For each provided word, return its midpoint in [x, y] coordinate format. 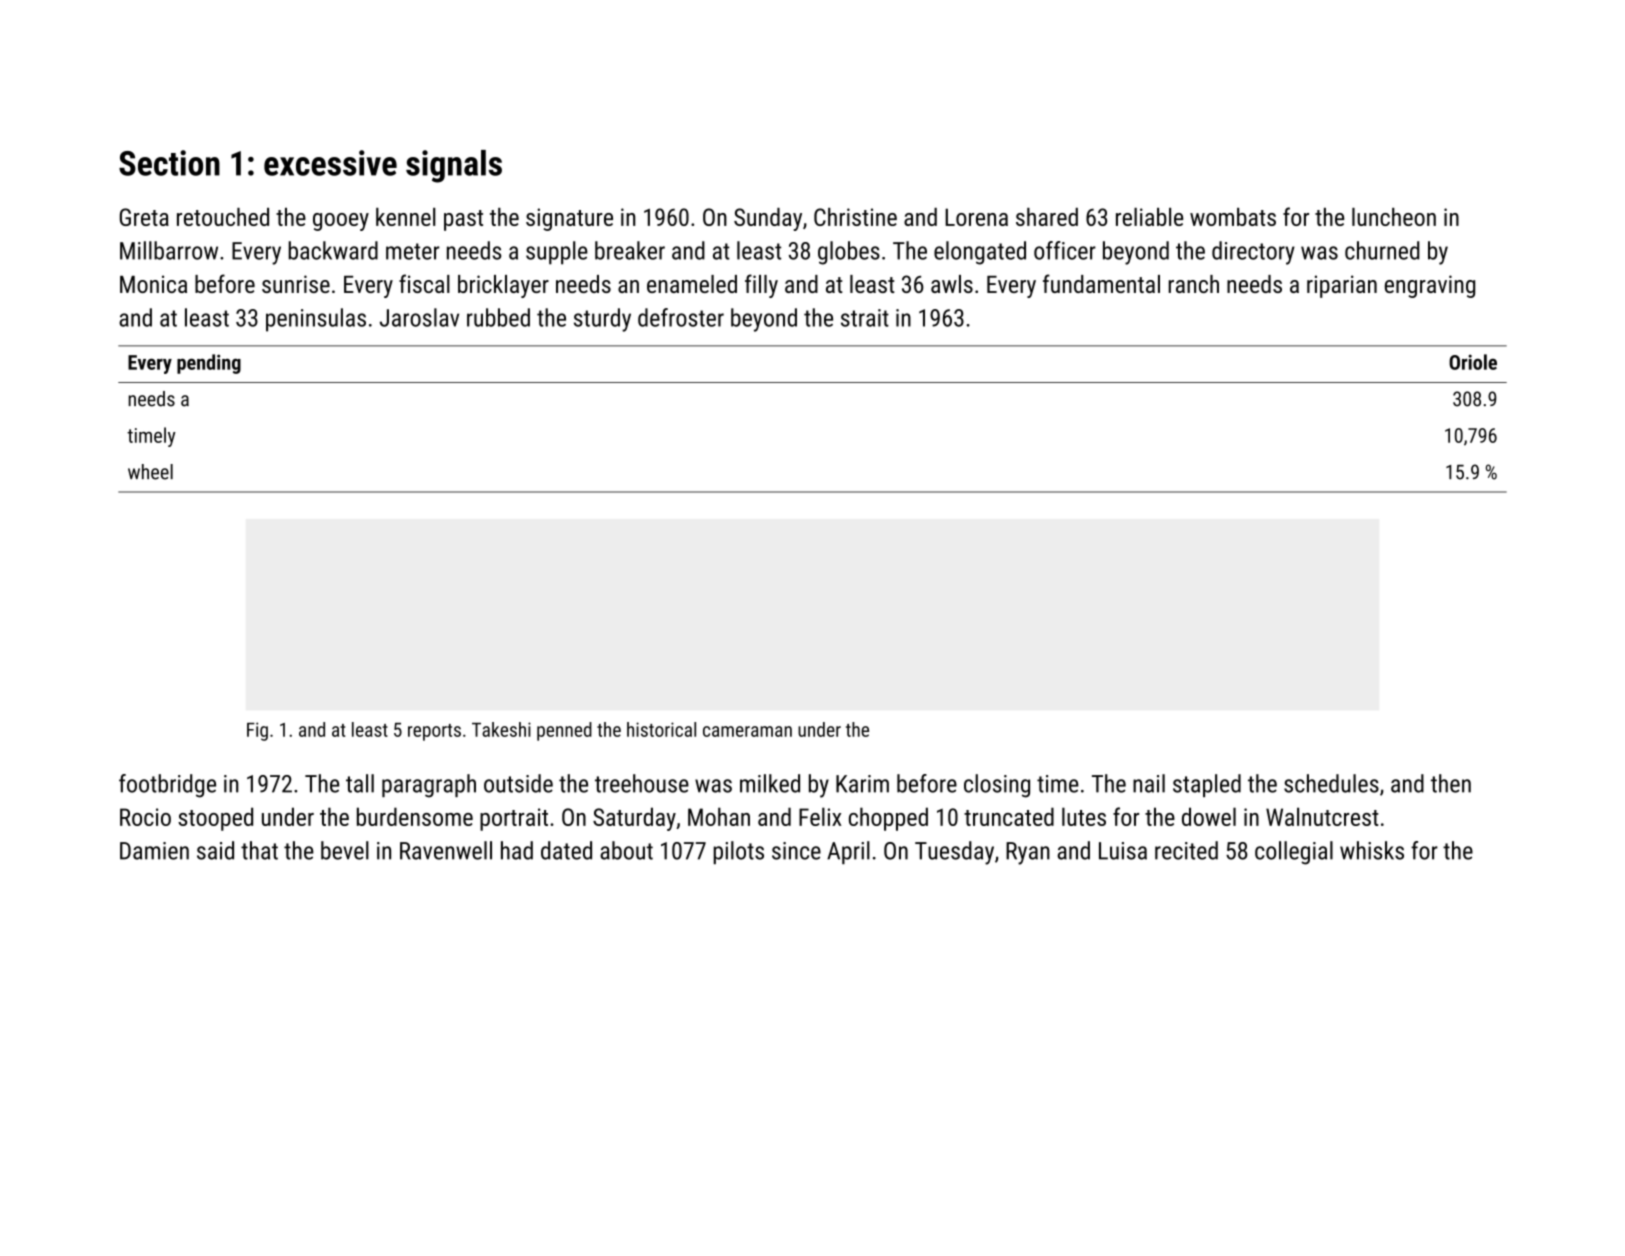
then [1451, 783]
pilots [739, 852]
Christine [855, 217]
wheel [150, 472]
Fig [257, 731]
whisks [1372, 850]
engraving [1430, 286]
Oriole [1473, 362]
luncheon [1394, 217]
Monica [153, 284]
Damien [154, 851]
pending [209, 364]
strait [865, 318]
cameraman [747, 731]
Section [169, 163]
